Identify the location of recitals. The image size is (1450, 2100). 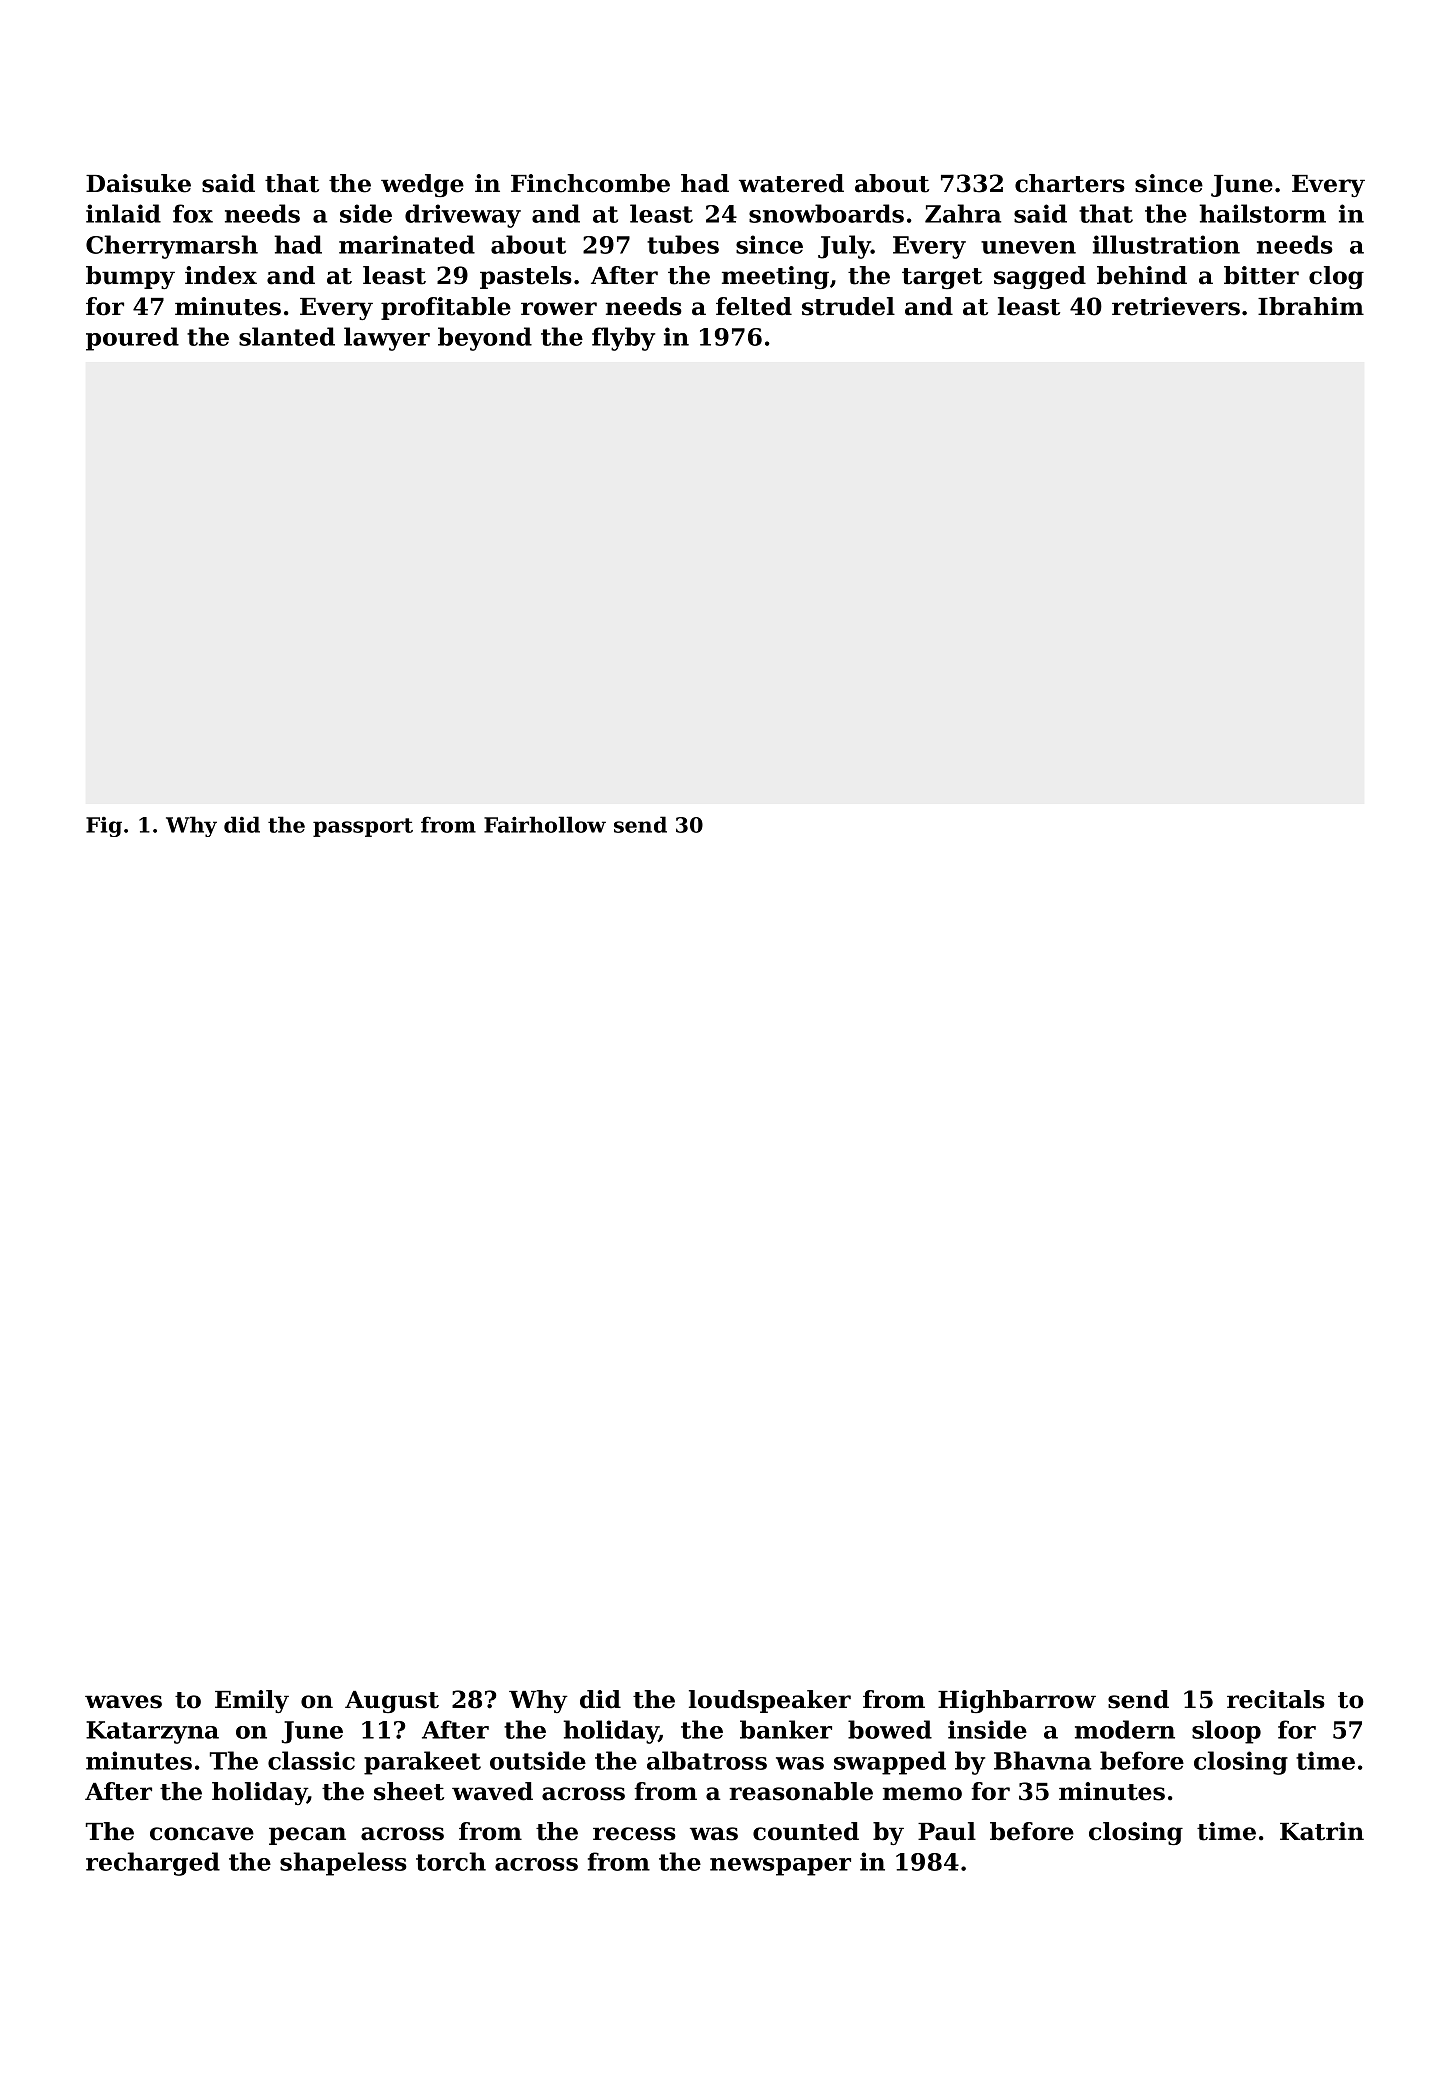
(1276, 1699).
